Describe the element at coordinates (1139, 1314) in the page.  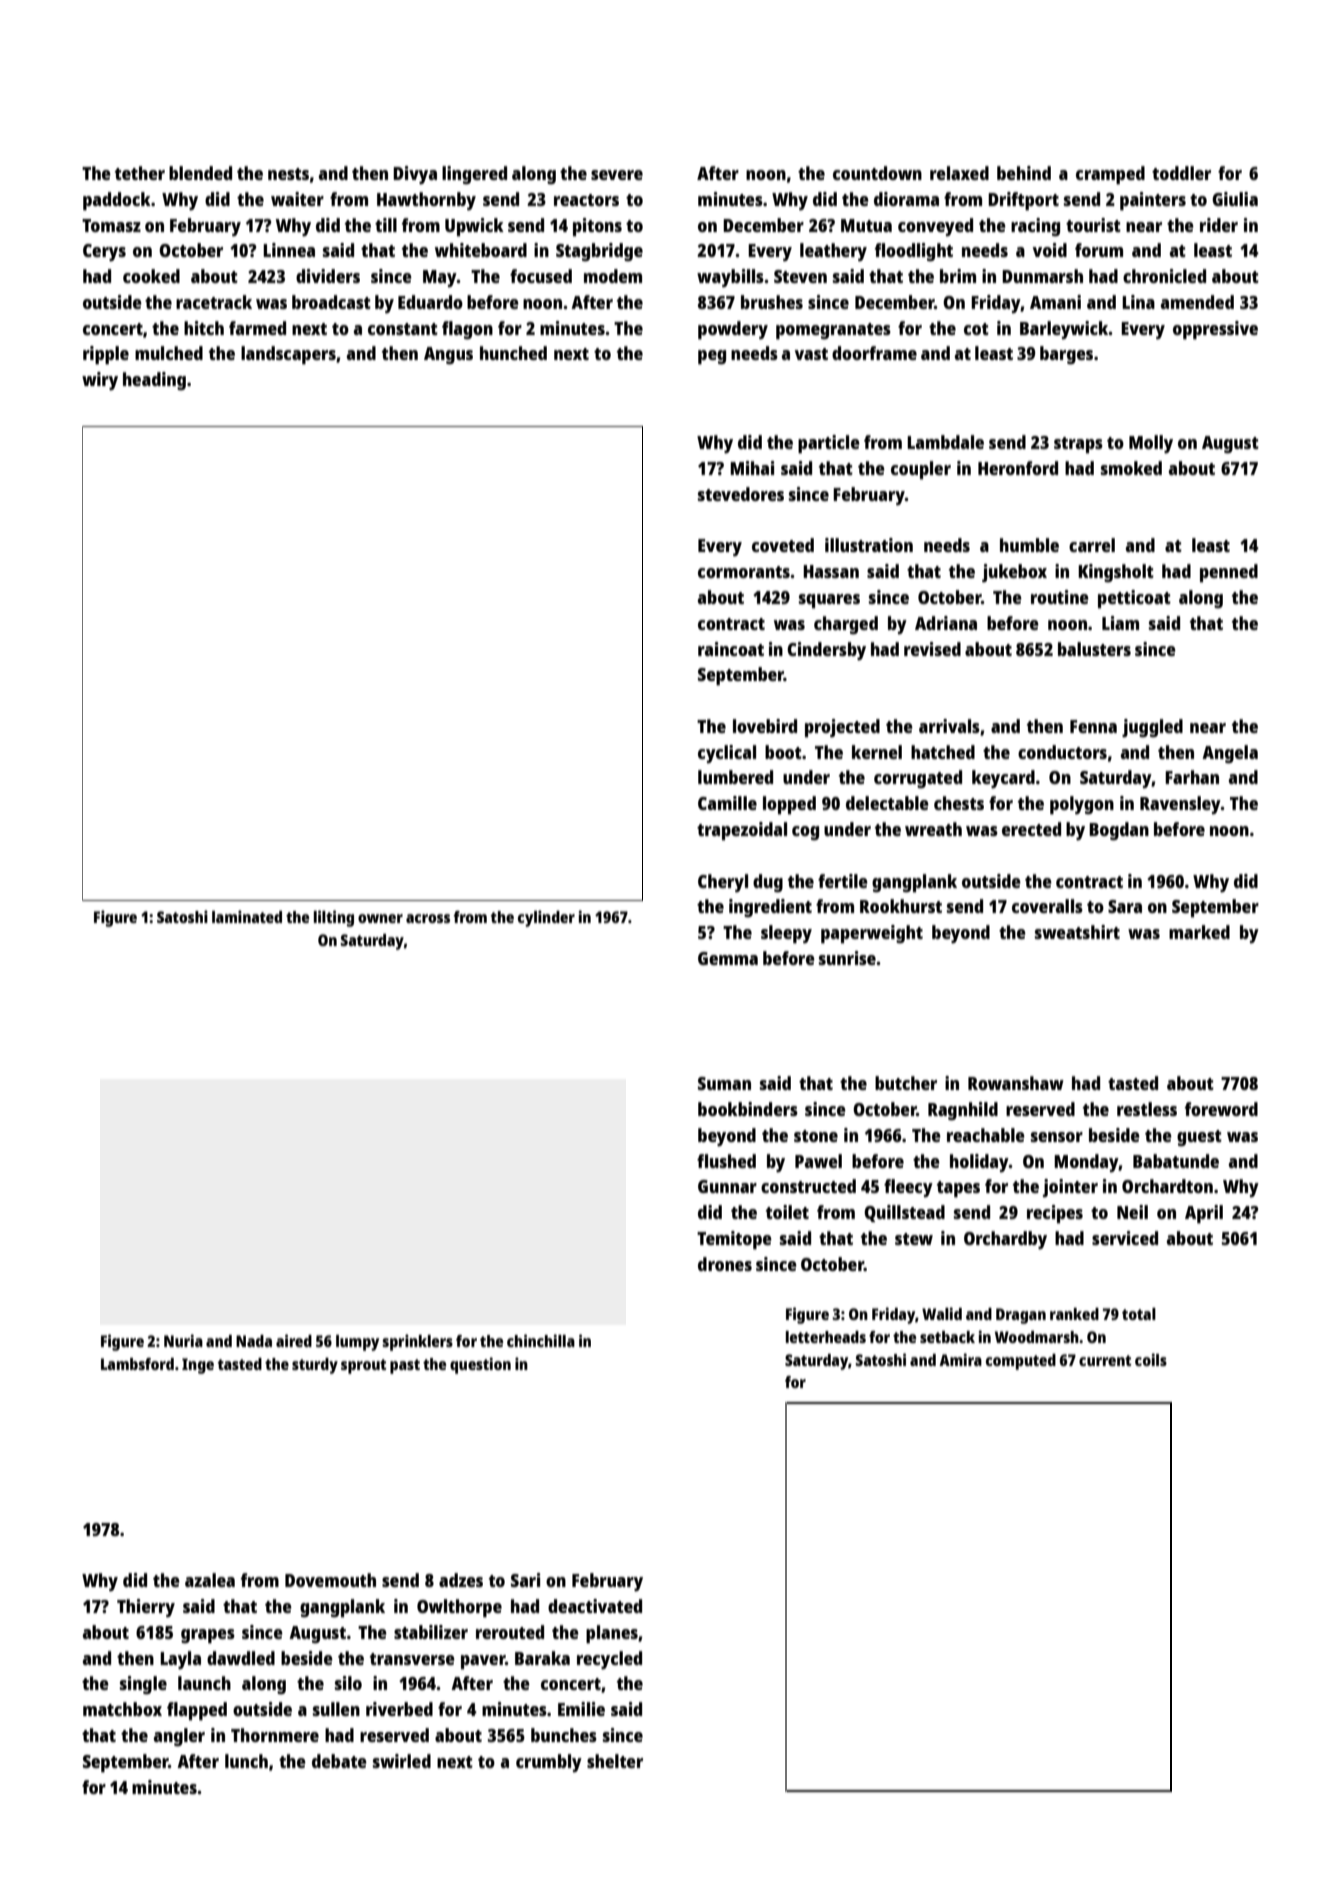
I see `total` at that location.
